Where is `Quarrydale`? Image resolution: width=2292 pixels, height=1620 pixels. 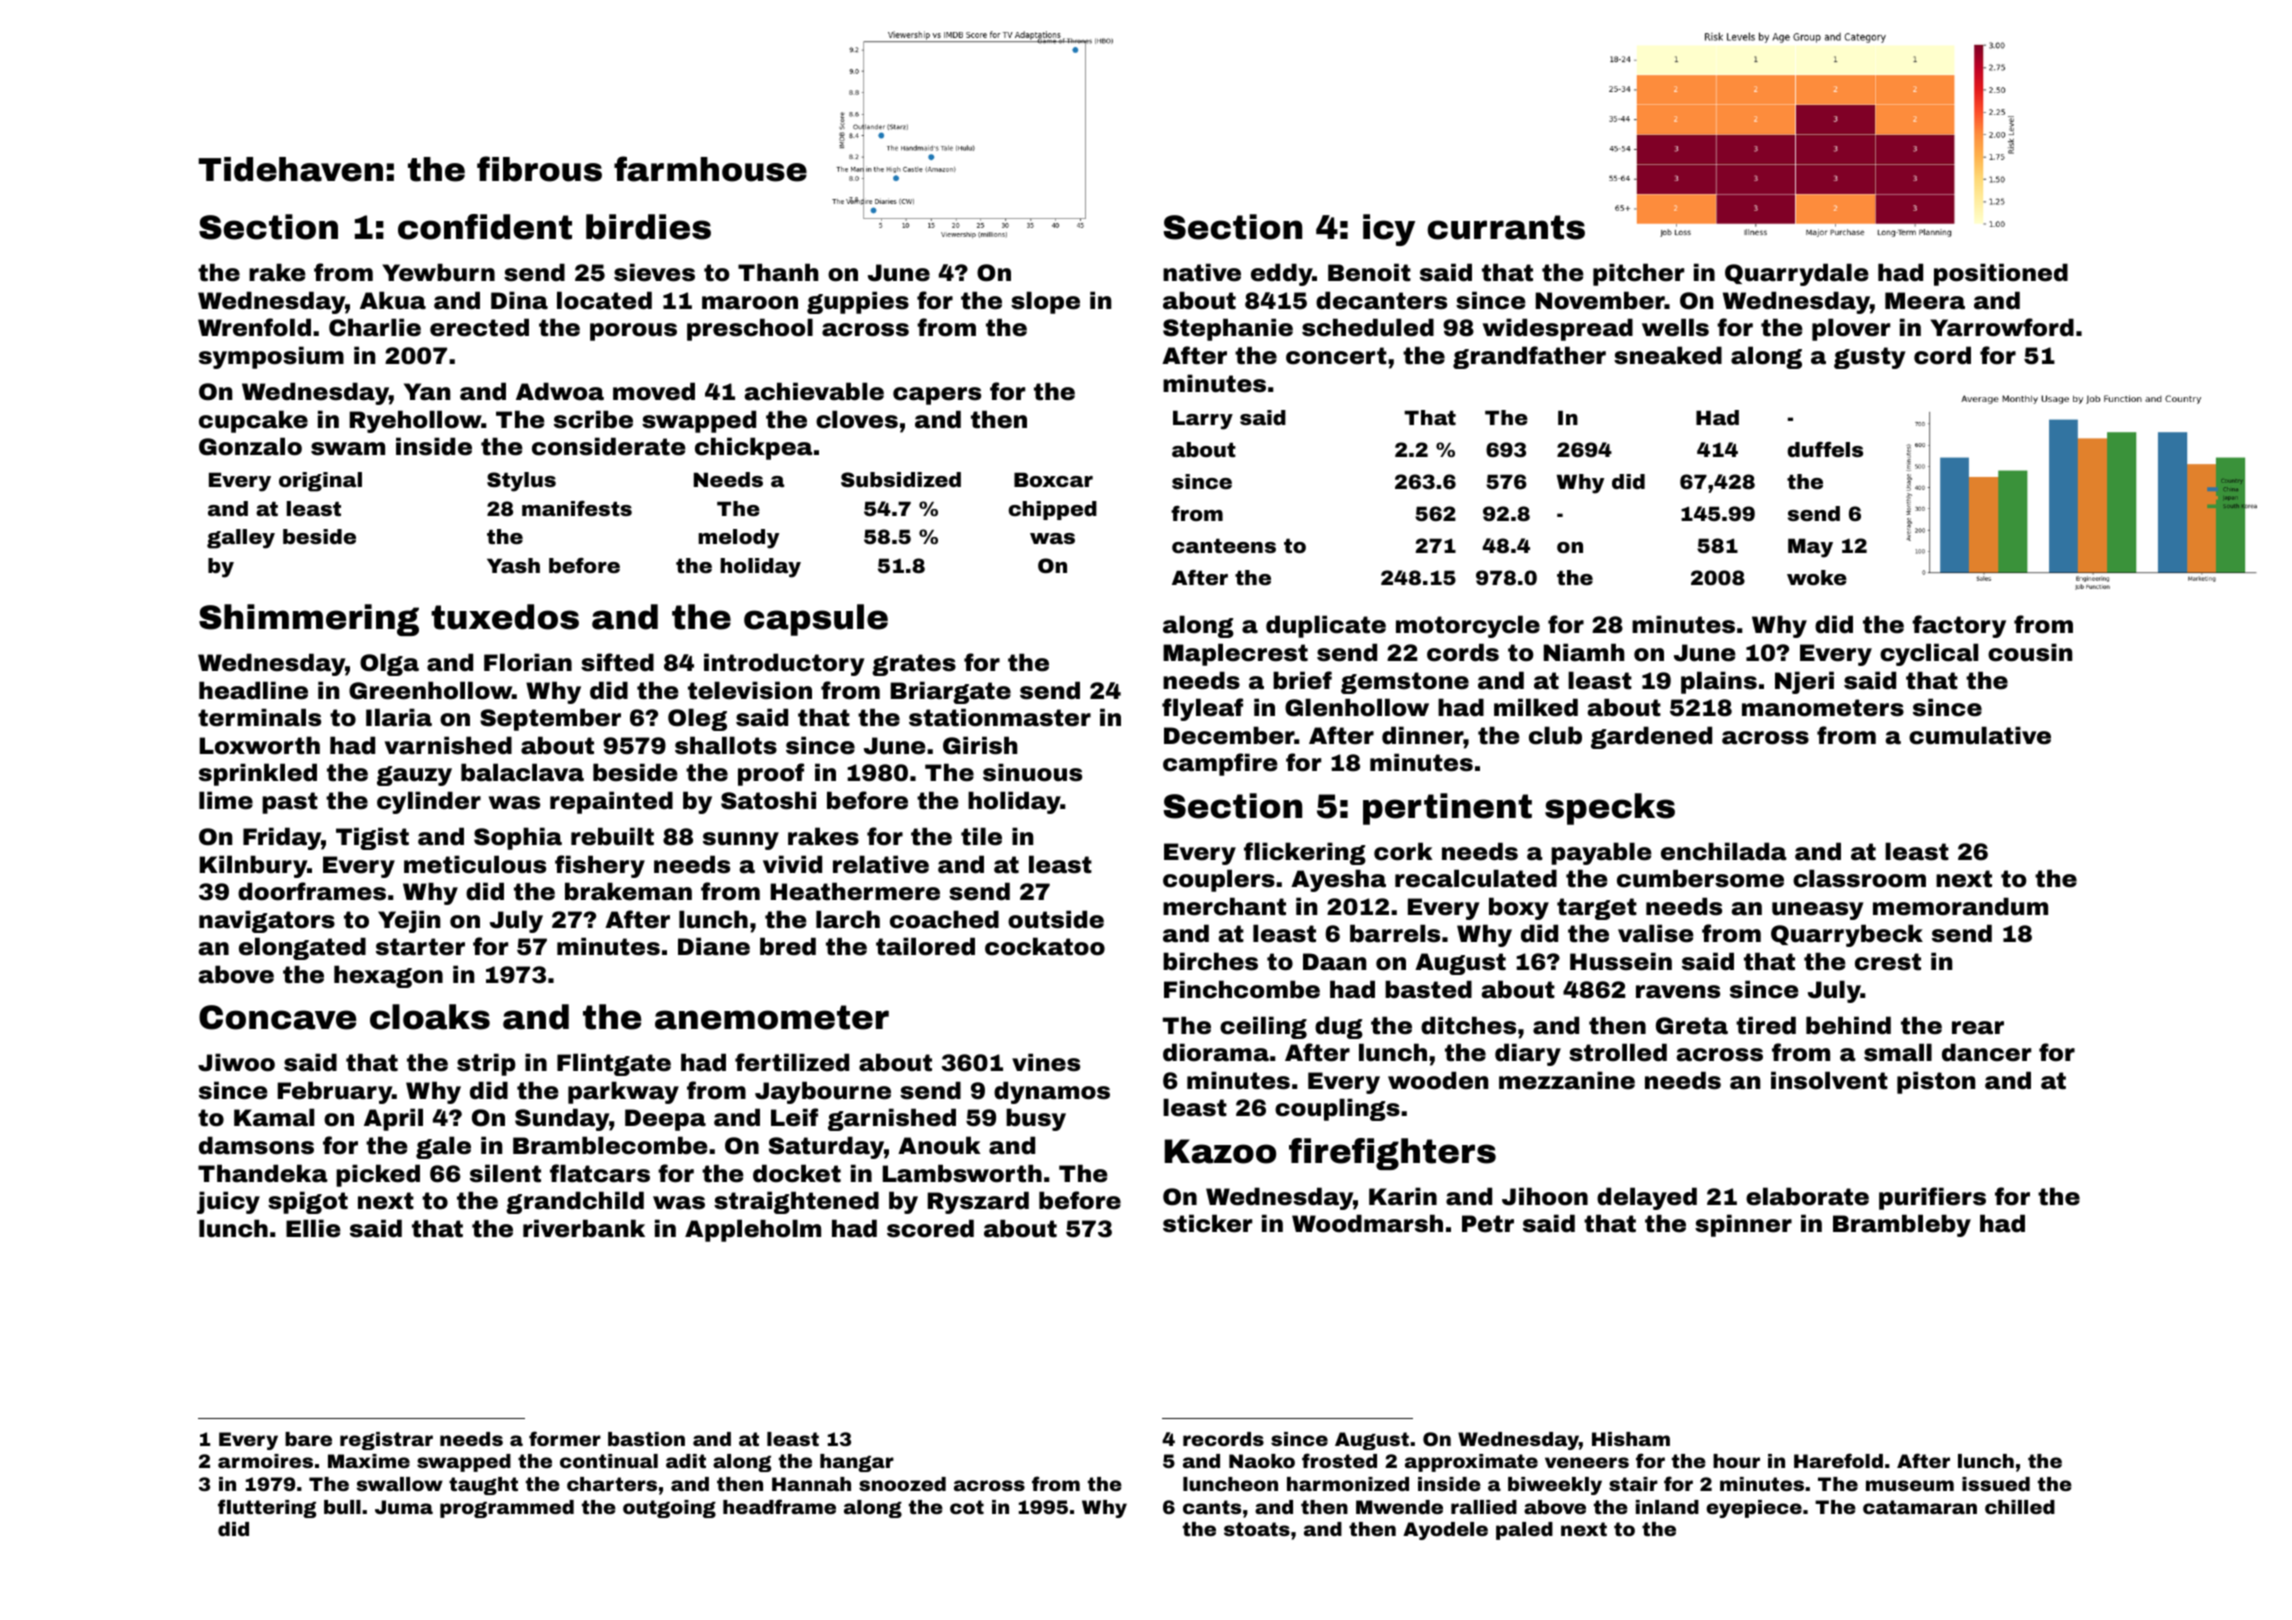 Quarrydale is located at coordinates (1797, 274).
